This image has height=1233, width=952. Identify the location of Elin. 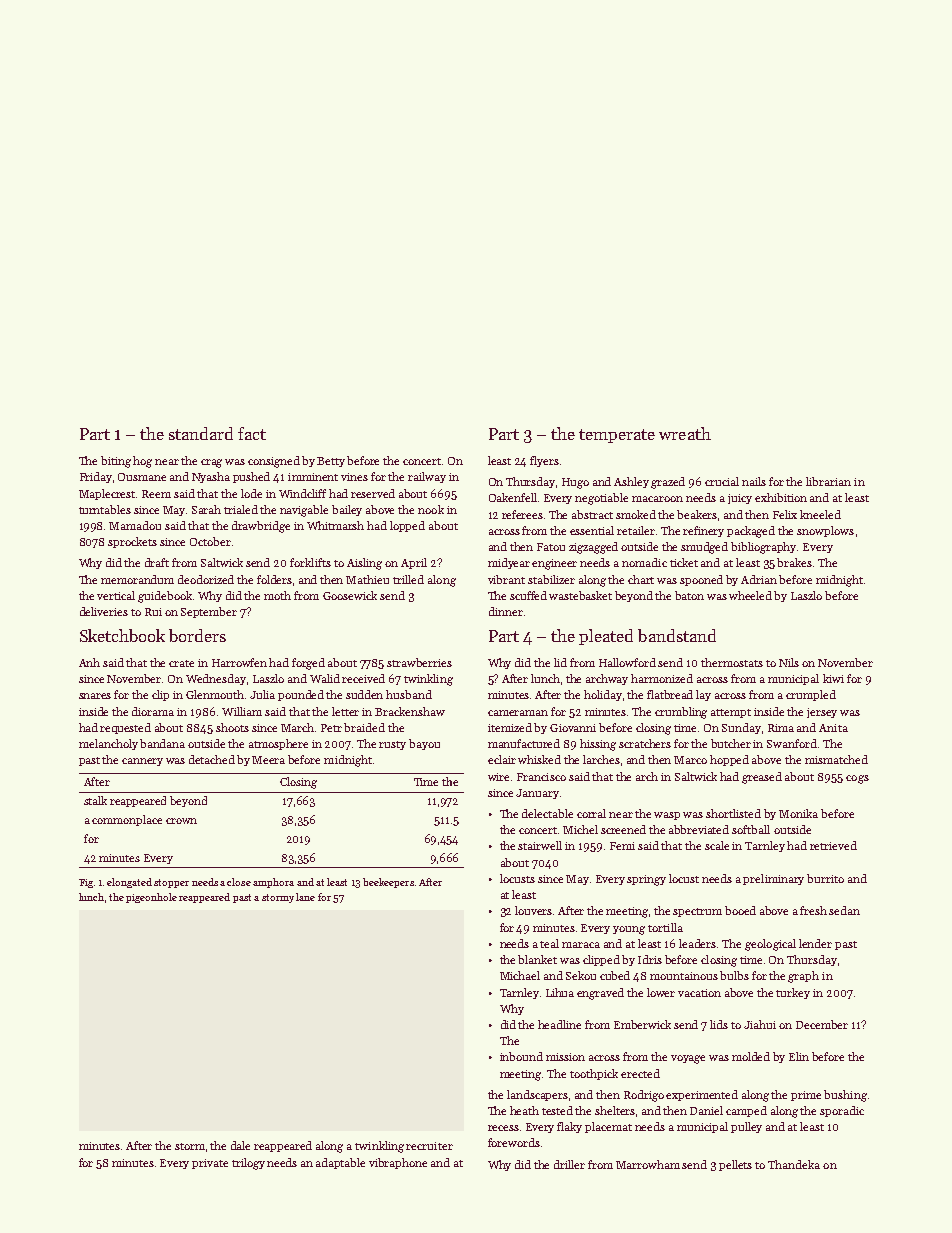
(799, 1056).
